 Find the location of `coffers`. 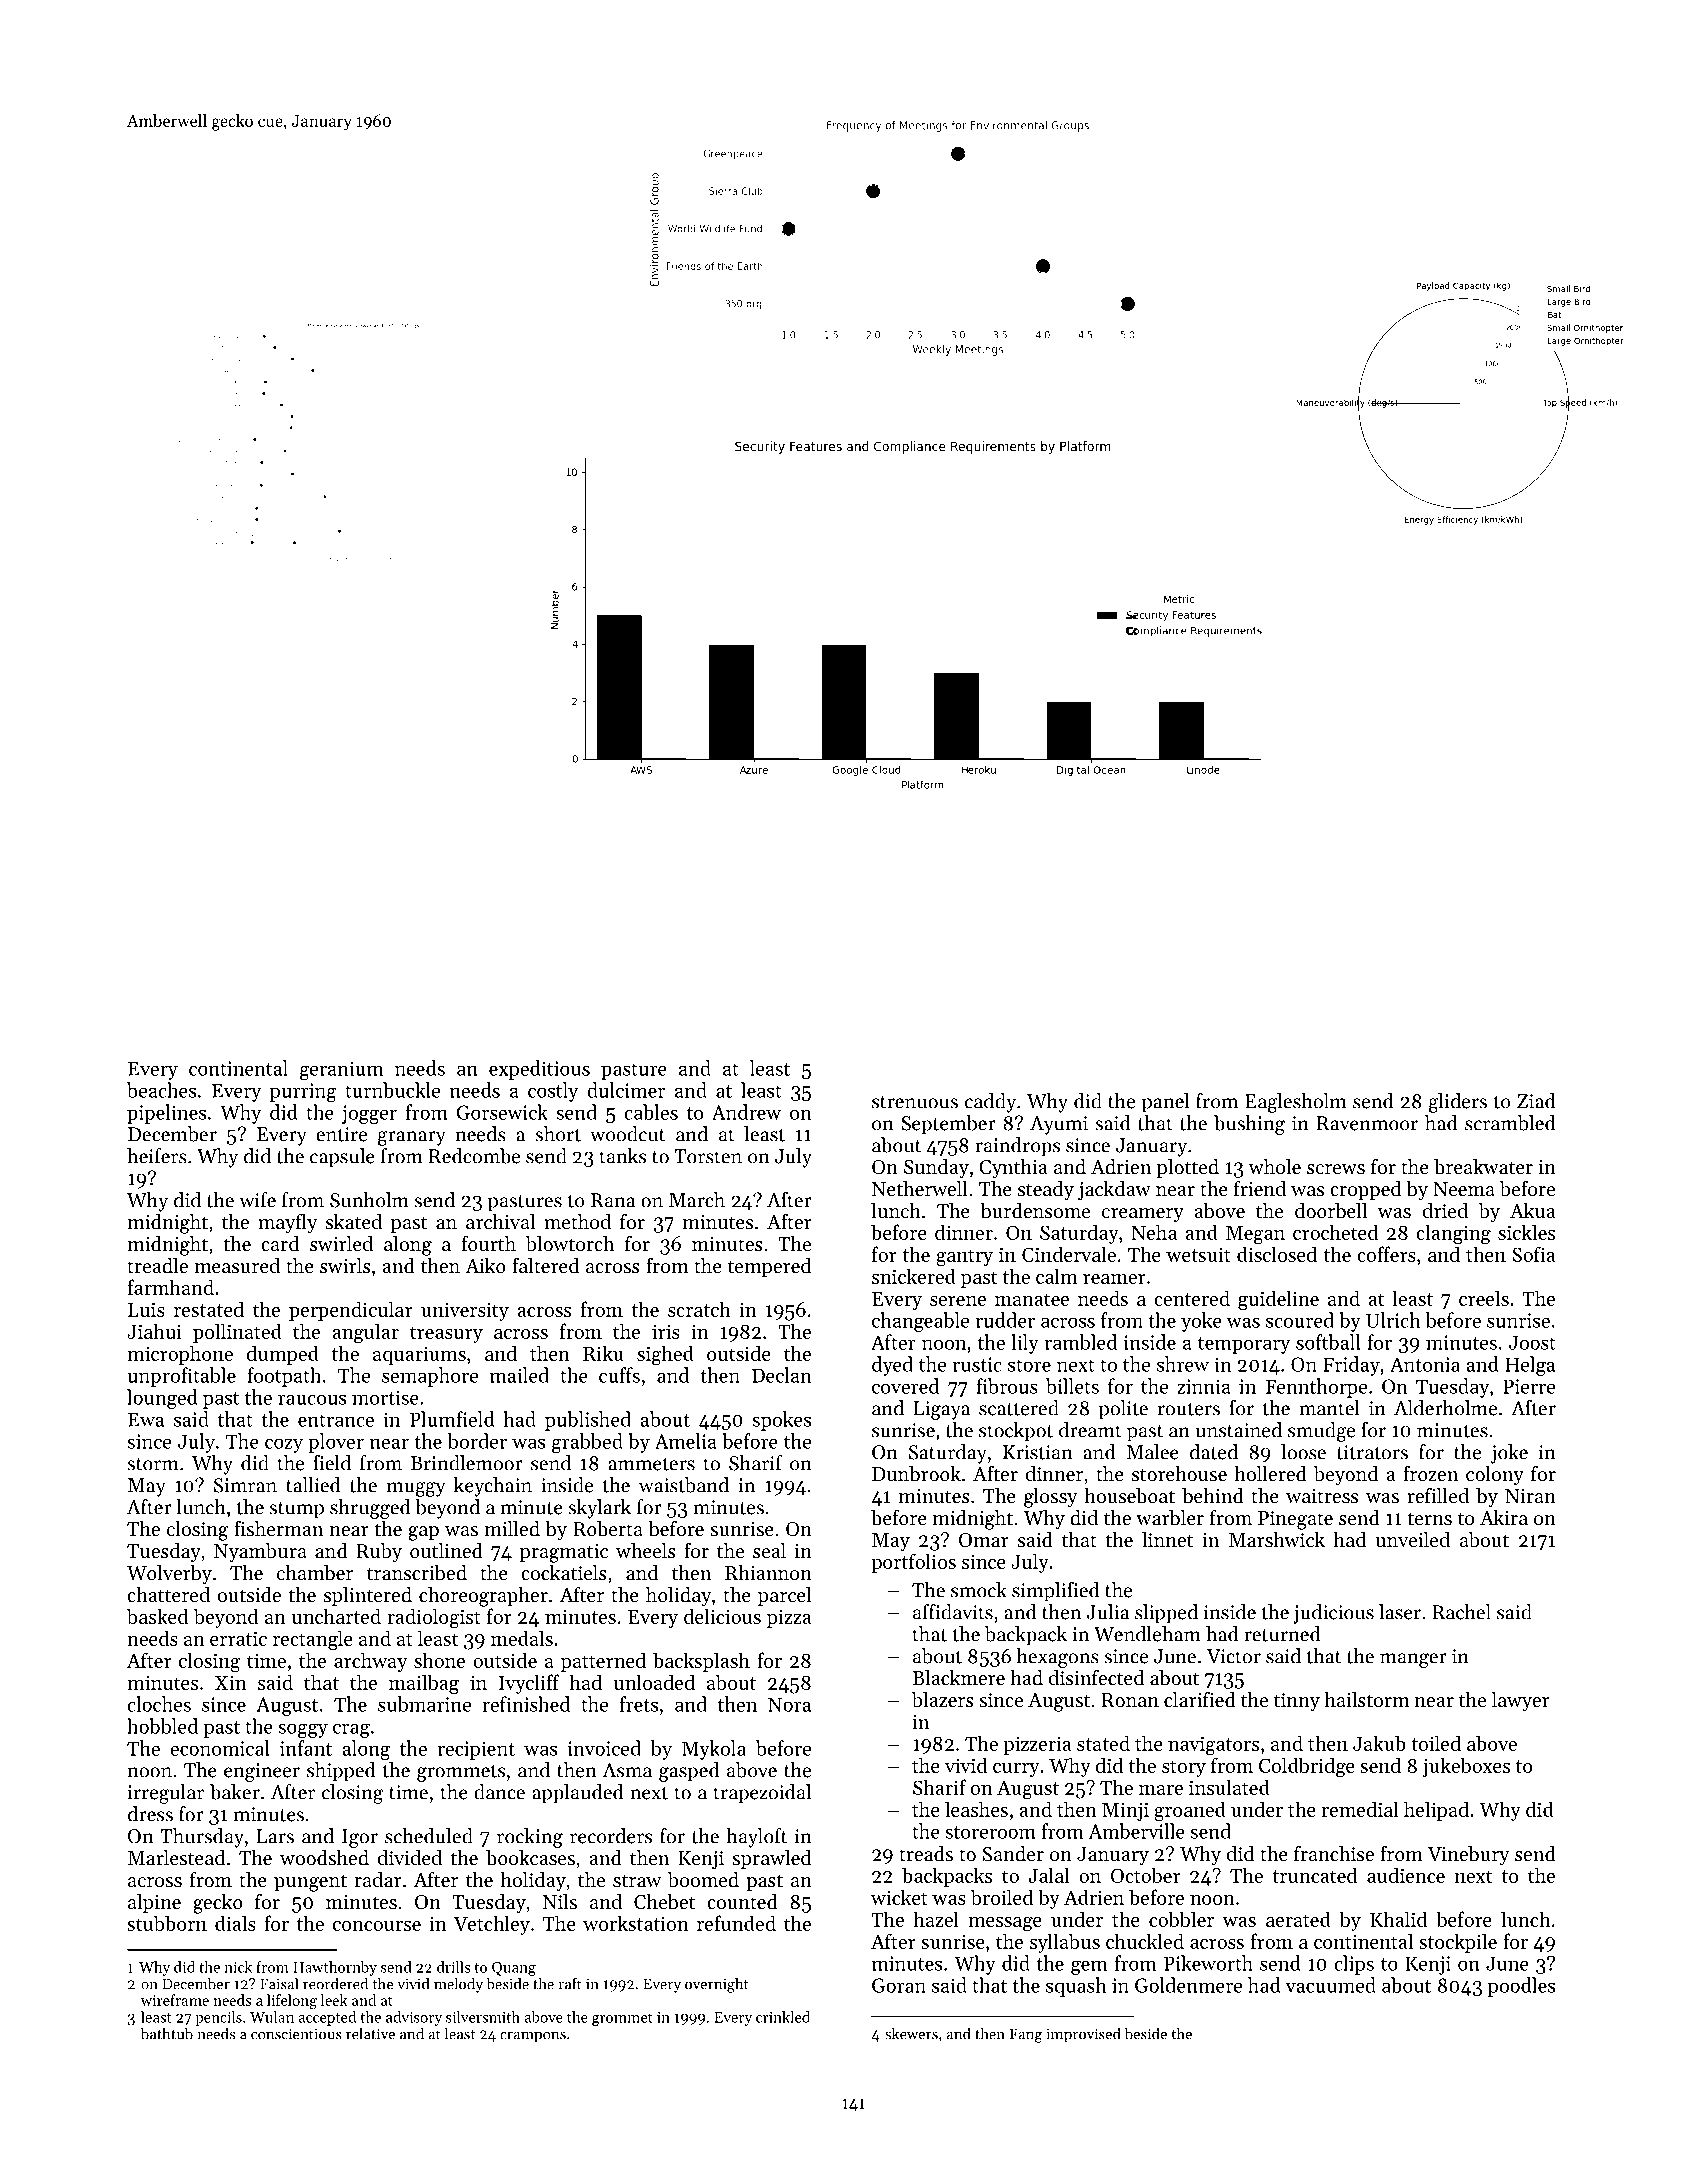

coffers is located at coordinates (1386, 1254).
